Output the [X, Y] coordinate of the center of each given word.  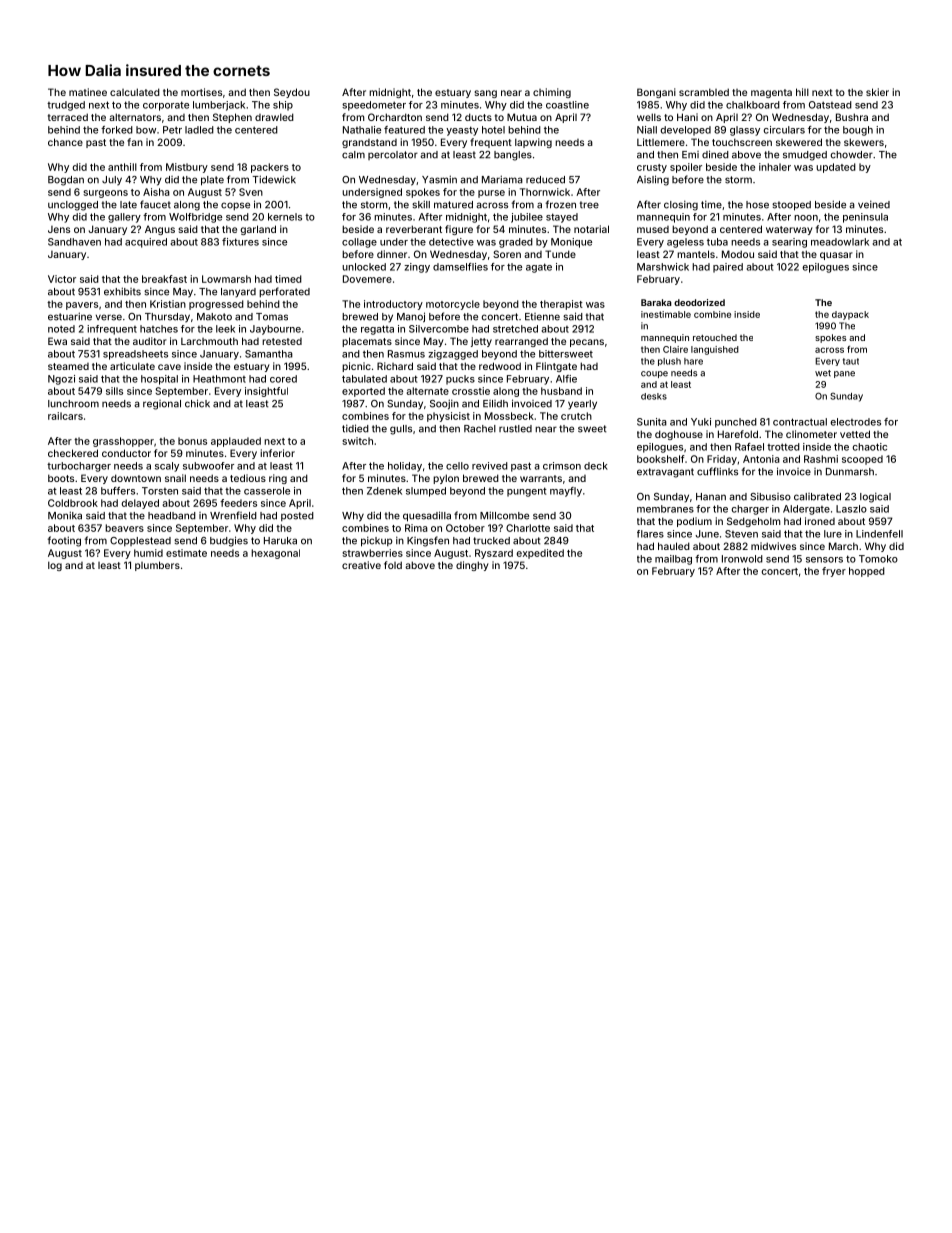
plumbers [157, 566]
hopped [867, 572]
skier [877, 92]
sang [485, 94]
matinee [88, 92]
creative [361, 565]
